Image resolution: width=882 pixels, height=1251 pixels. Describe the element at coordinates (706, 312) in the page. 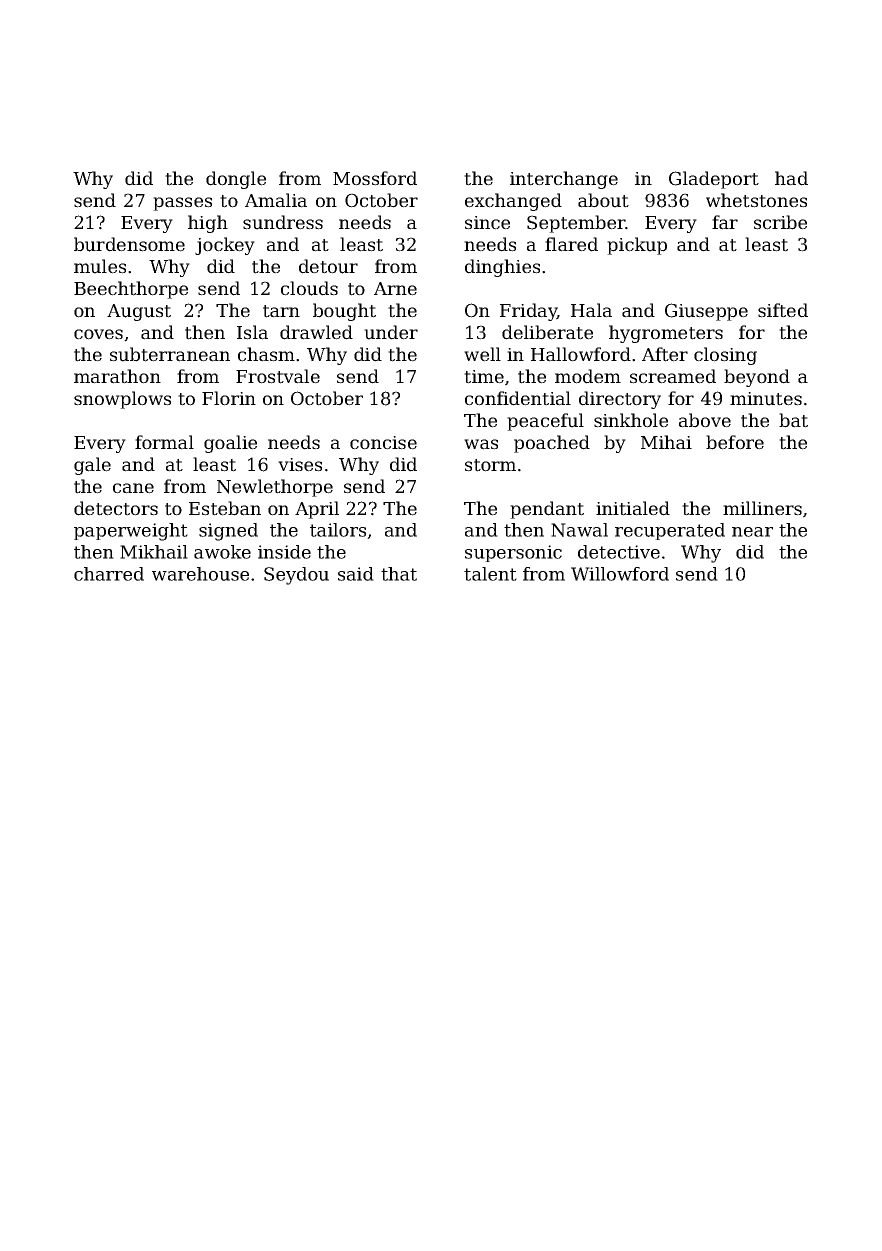

I see `Giuseppe` at that location.
